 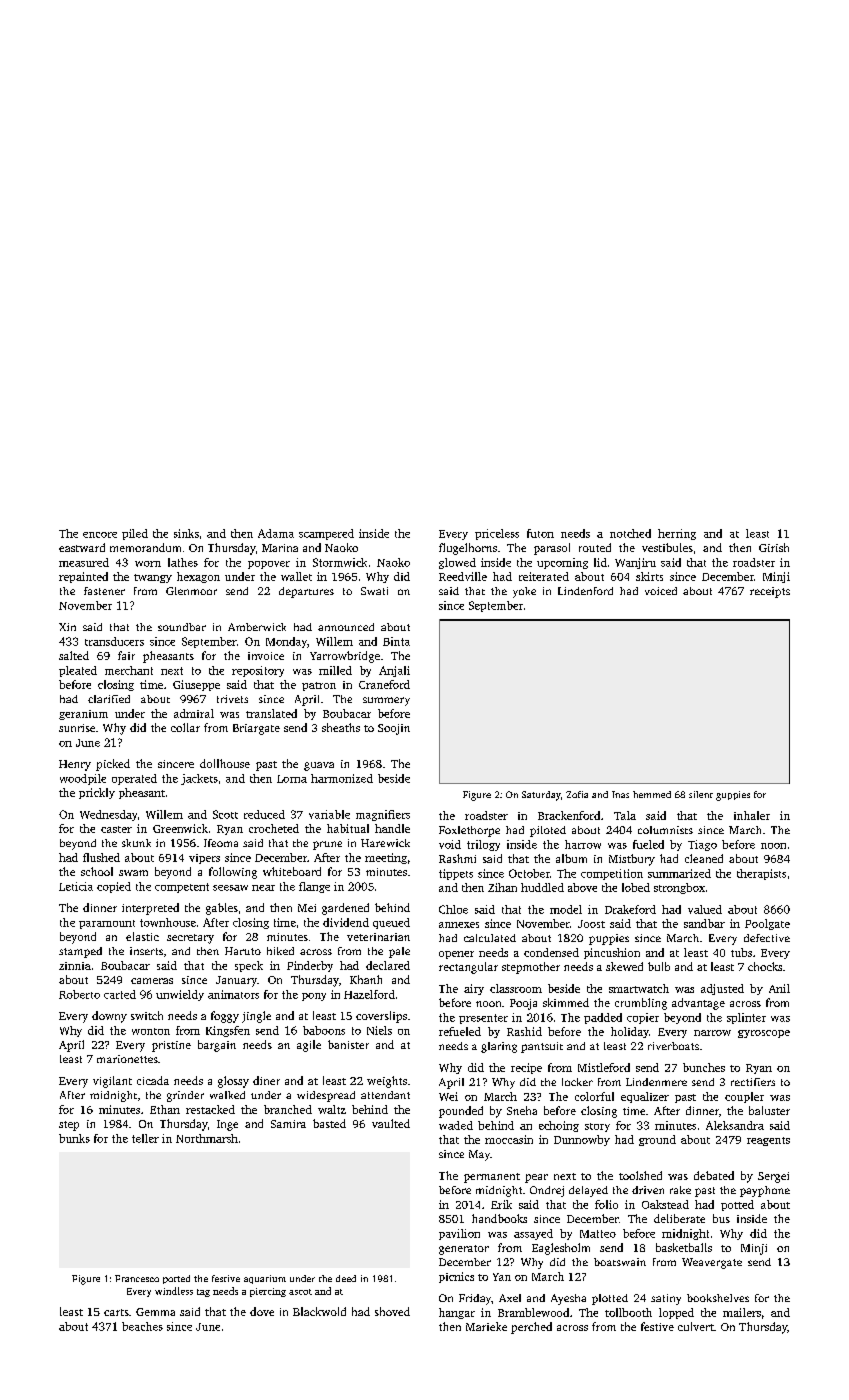 I want to click on sinks, so click(x=186, y=533).
